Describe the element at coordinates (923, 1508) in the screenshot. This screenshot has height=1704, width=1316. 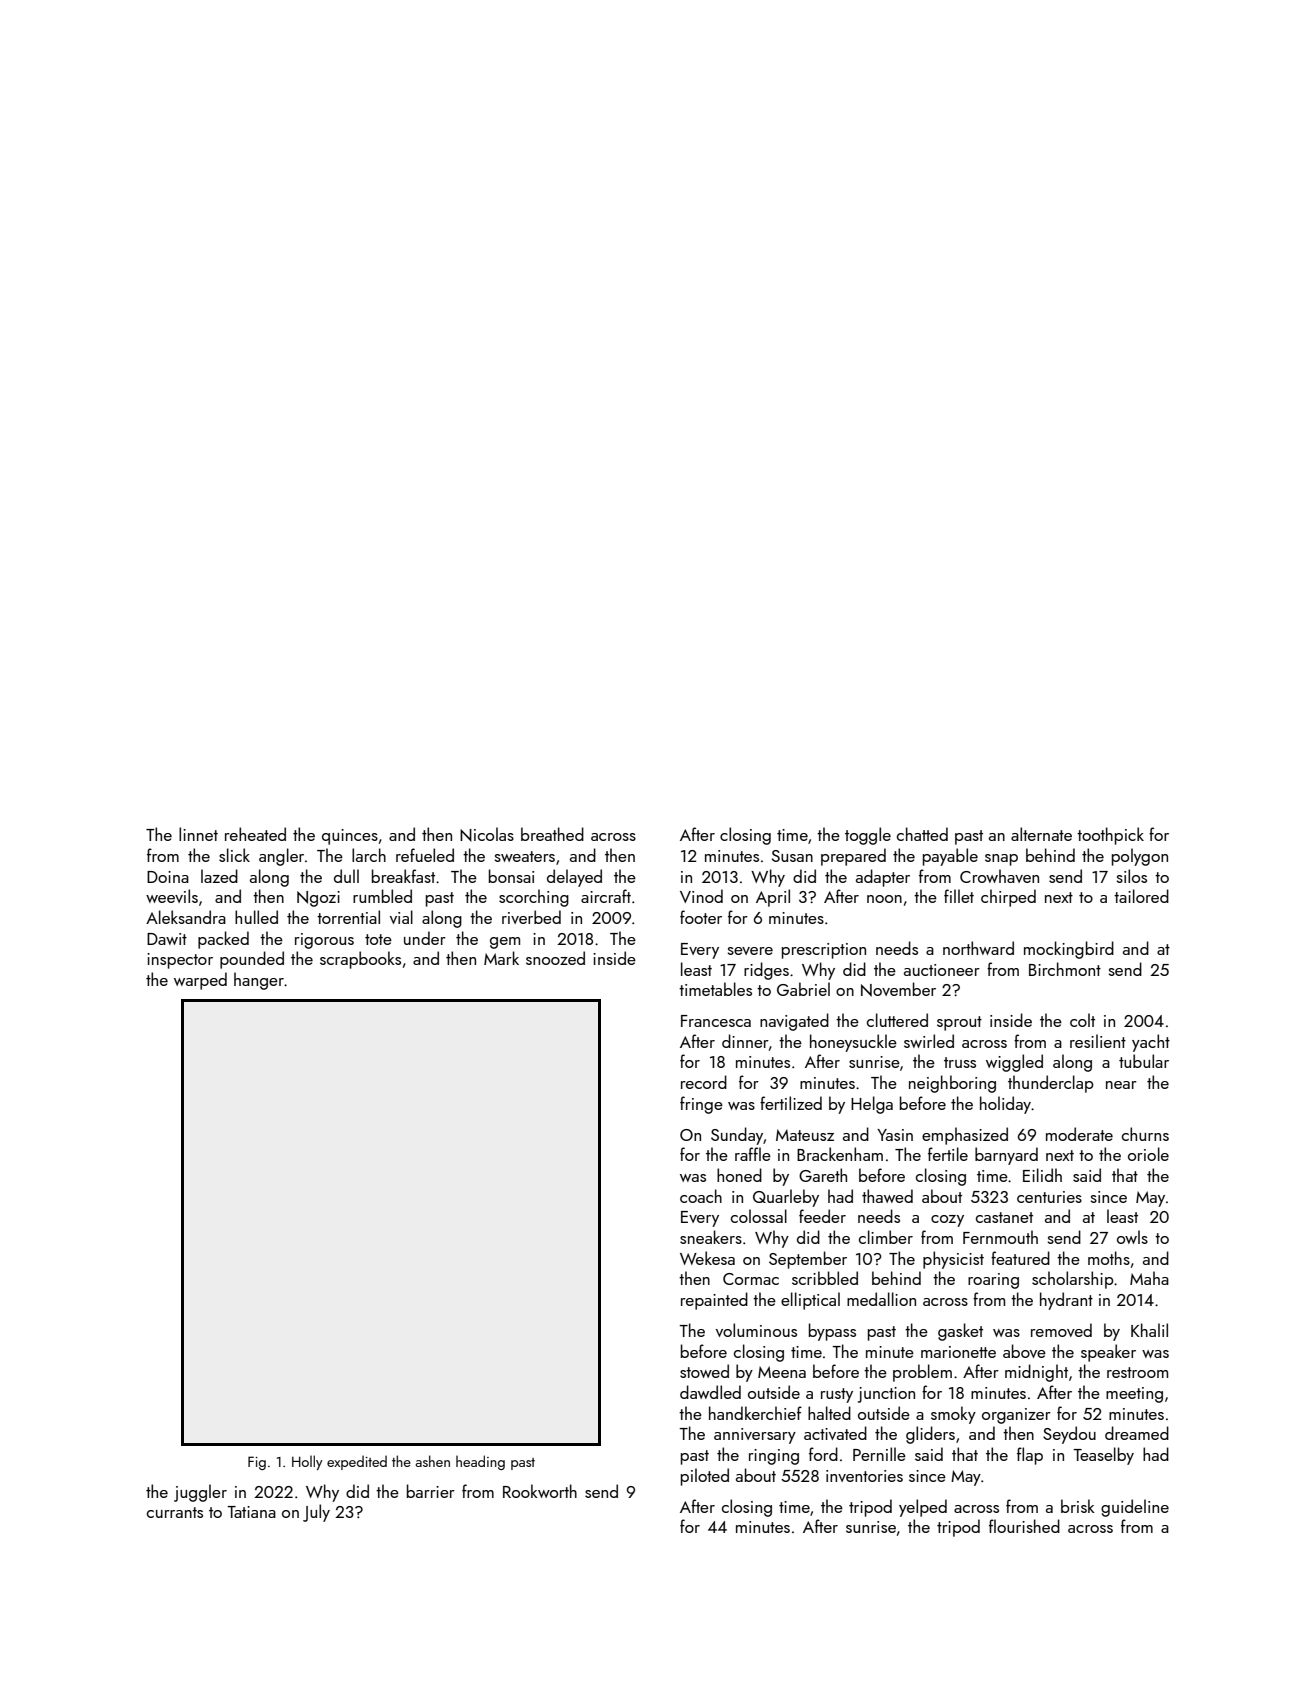
I see `yelped` at that location.
